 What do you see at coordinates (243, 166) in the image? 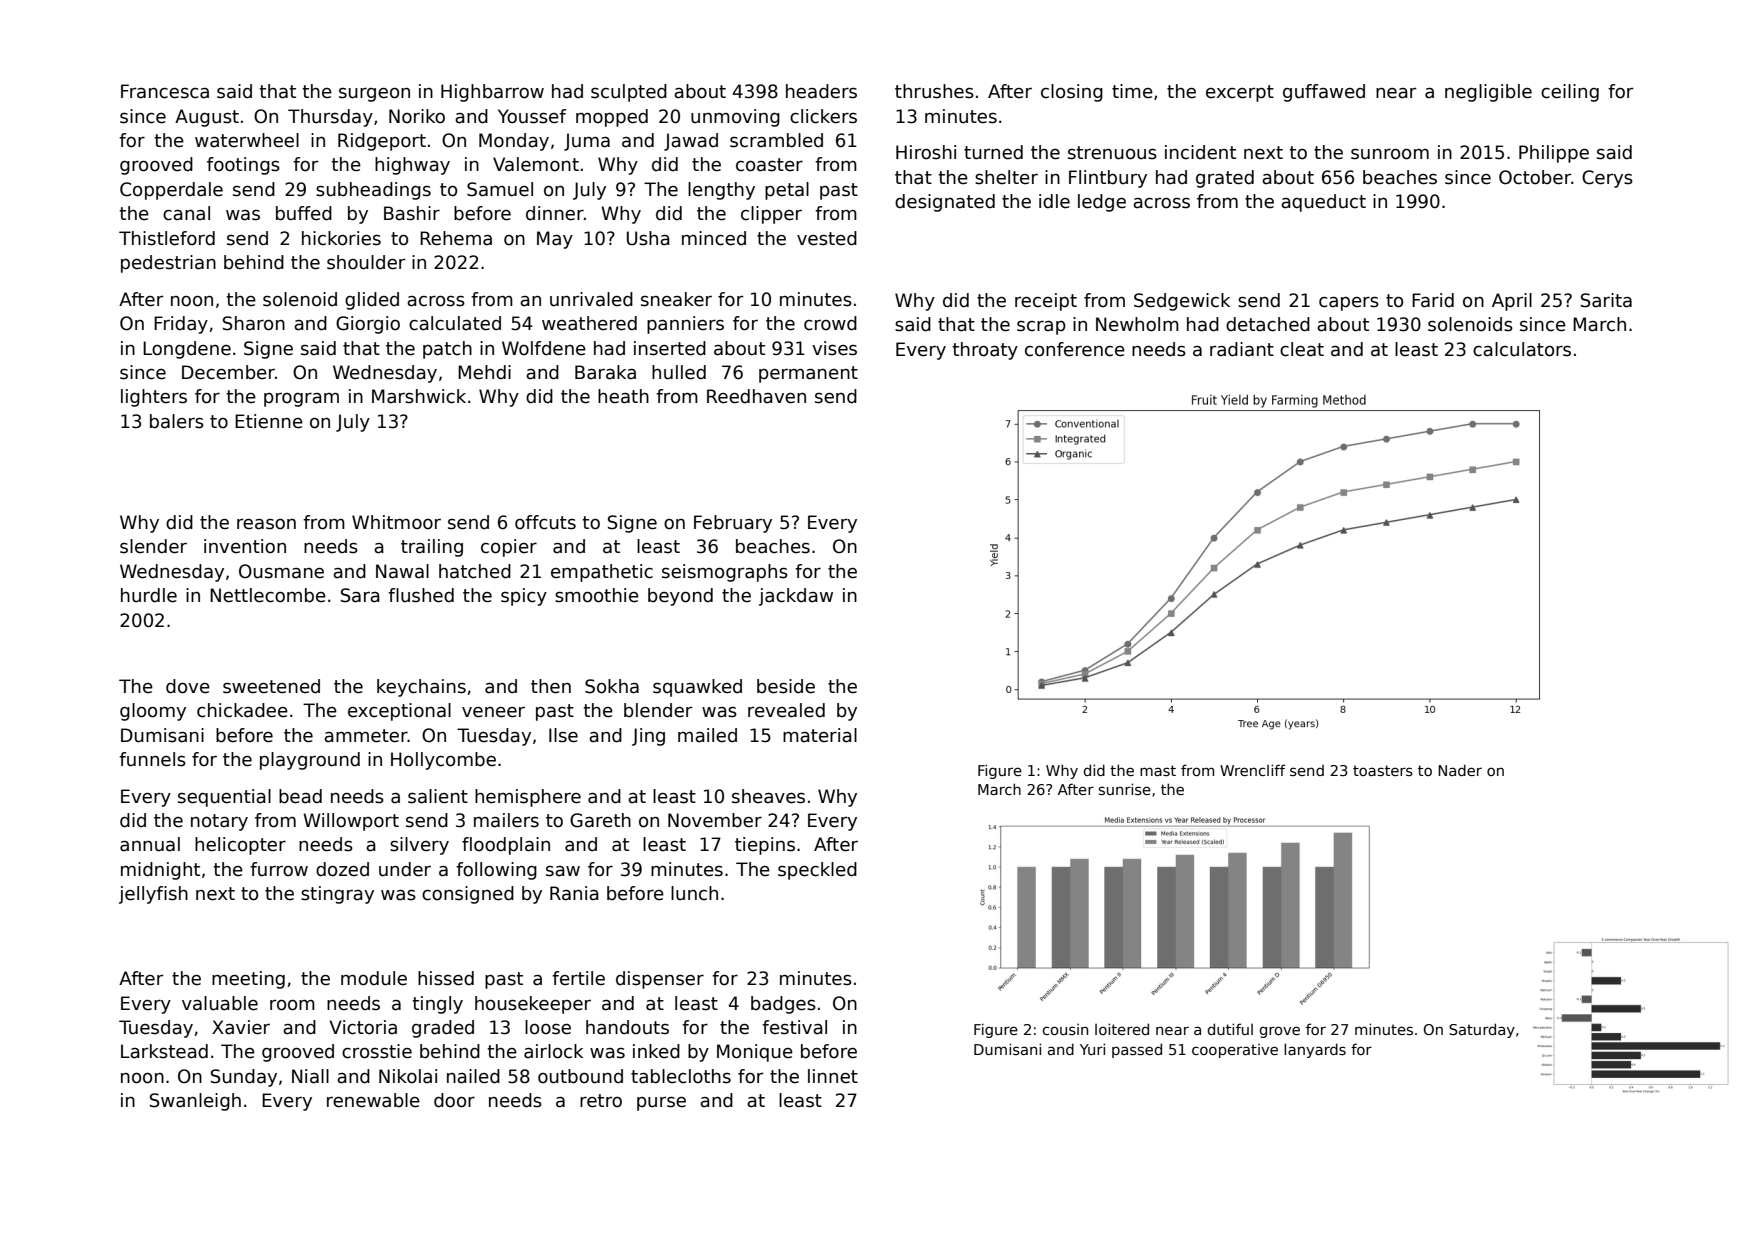
I see `footings` at bounding box center [243, 166].
